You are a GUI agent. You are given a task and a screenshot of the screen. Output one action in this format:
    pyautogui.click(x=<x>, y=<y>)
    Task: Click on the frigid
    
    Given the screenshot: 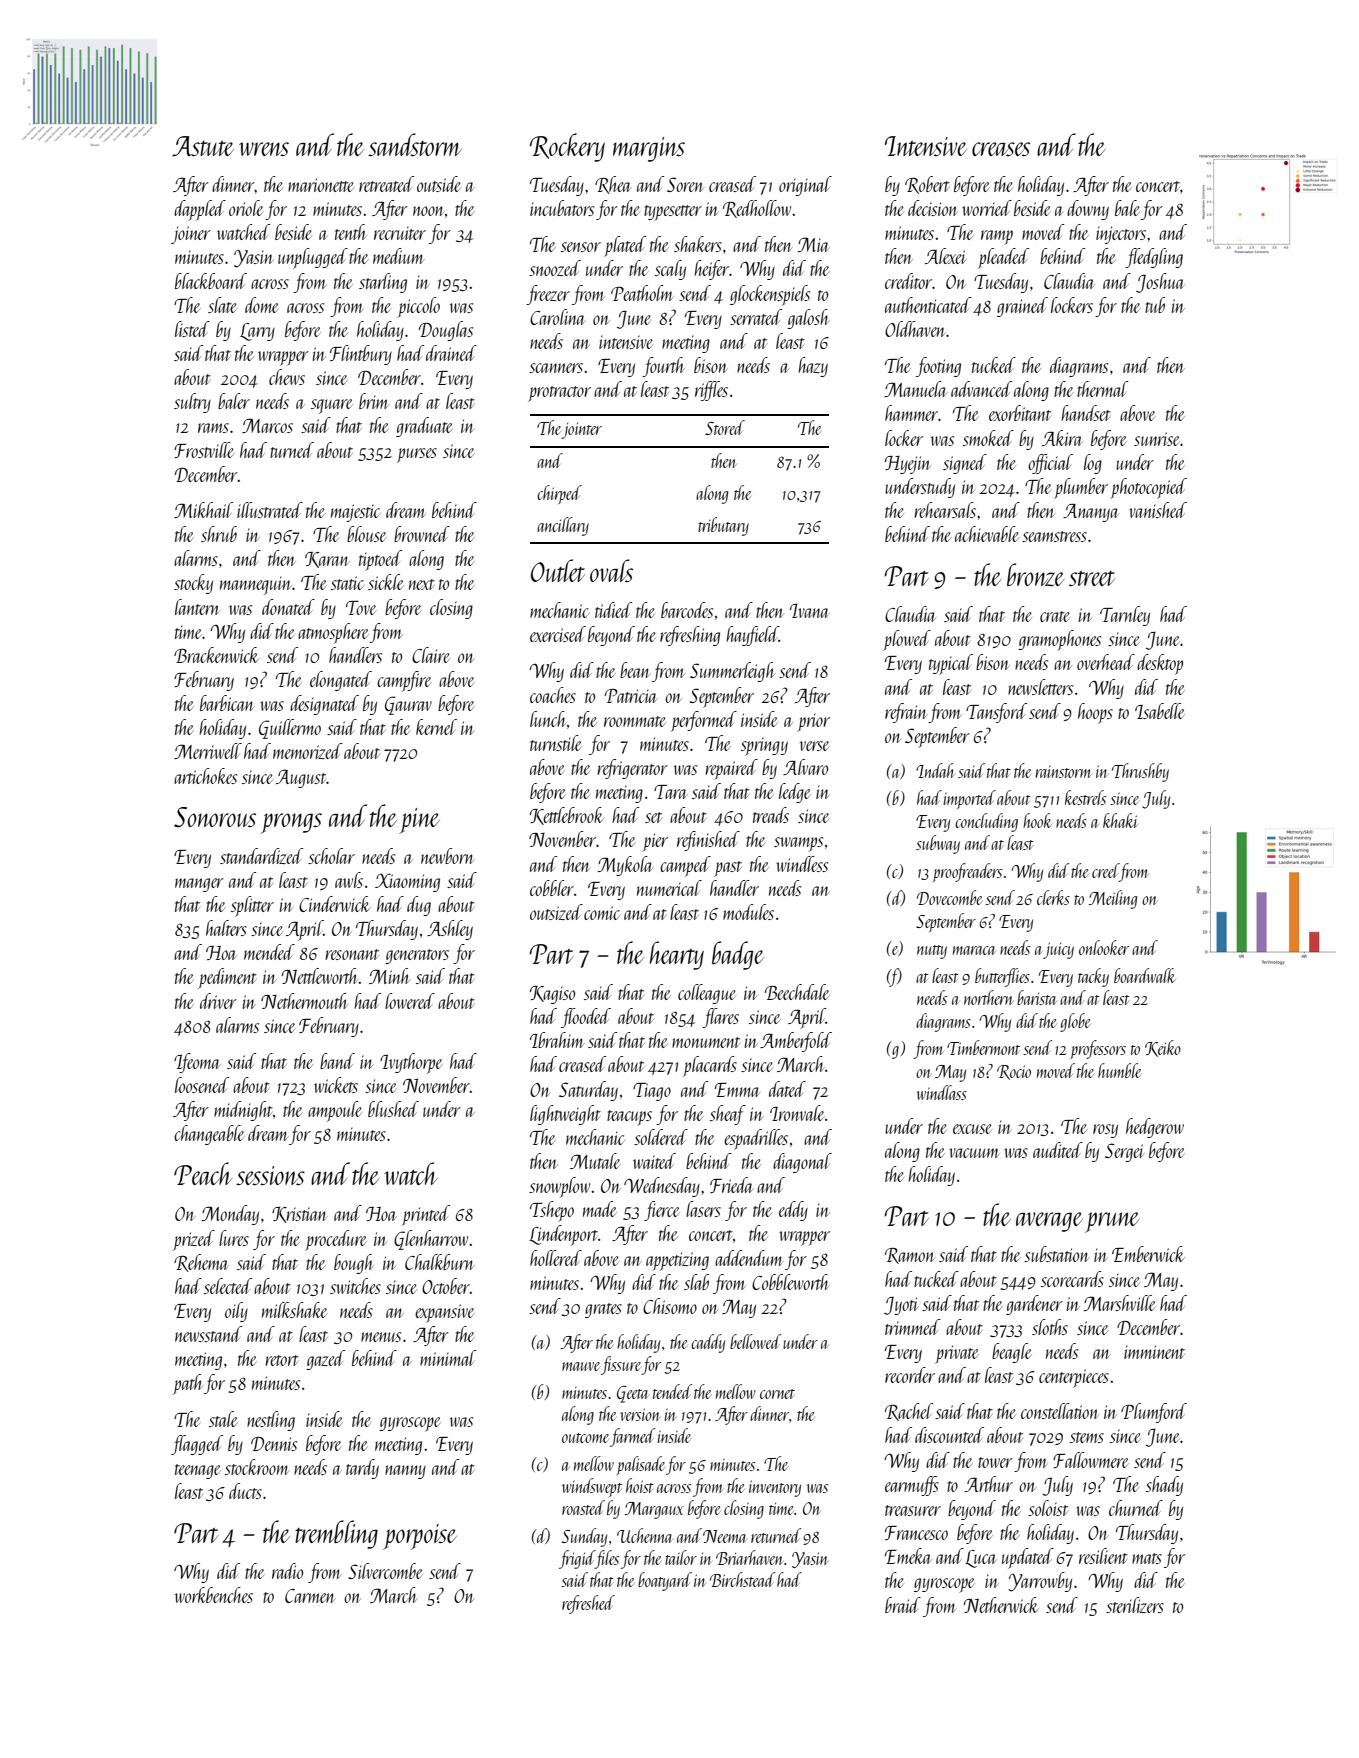 What is the action you would take?
    pyautogui.click(x=577, y=1559)
